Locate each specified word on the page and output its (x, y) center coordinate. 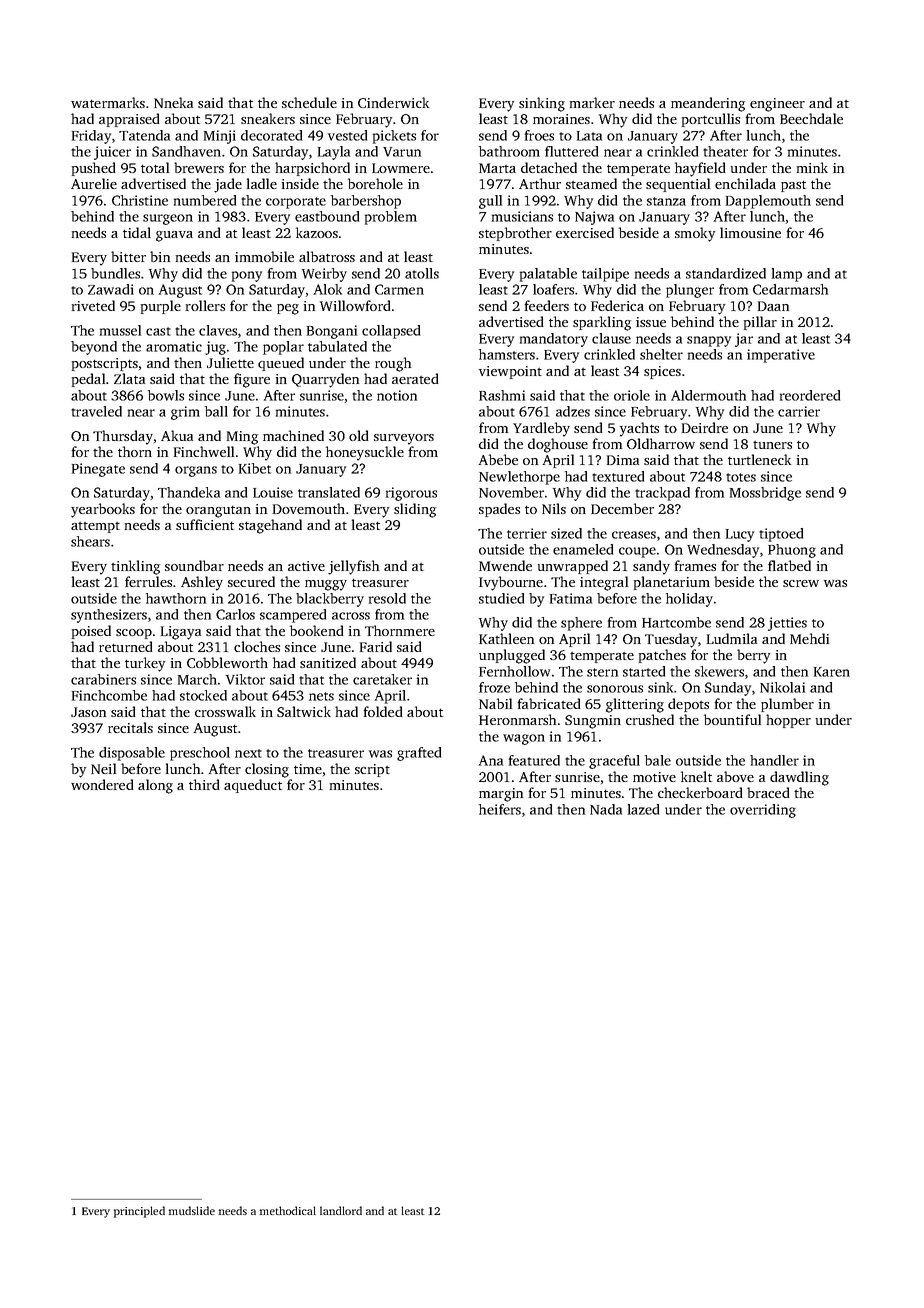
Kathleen (506, 638)
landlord (341, 1210)
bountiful (732, 719)
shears (90, 541)
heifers (500, 809)
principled (139, 1212)
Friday (91, 137)
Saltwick (304, 711)
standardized (726, 273)
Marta (497, 168)
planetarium (672, 583)
